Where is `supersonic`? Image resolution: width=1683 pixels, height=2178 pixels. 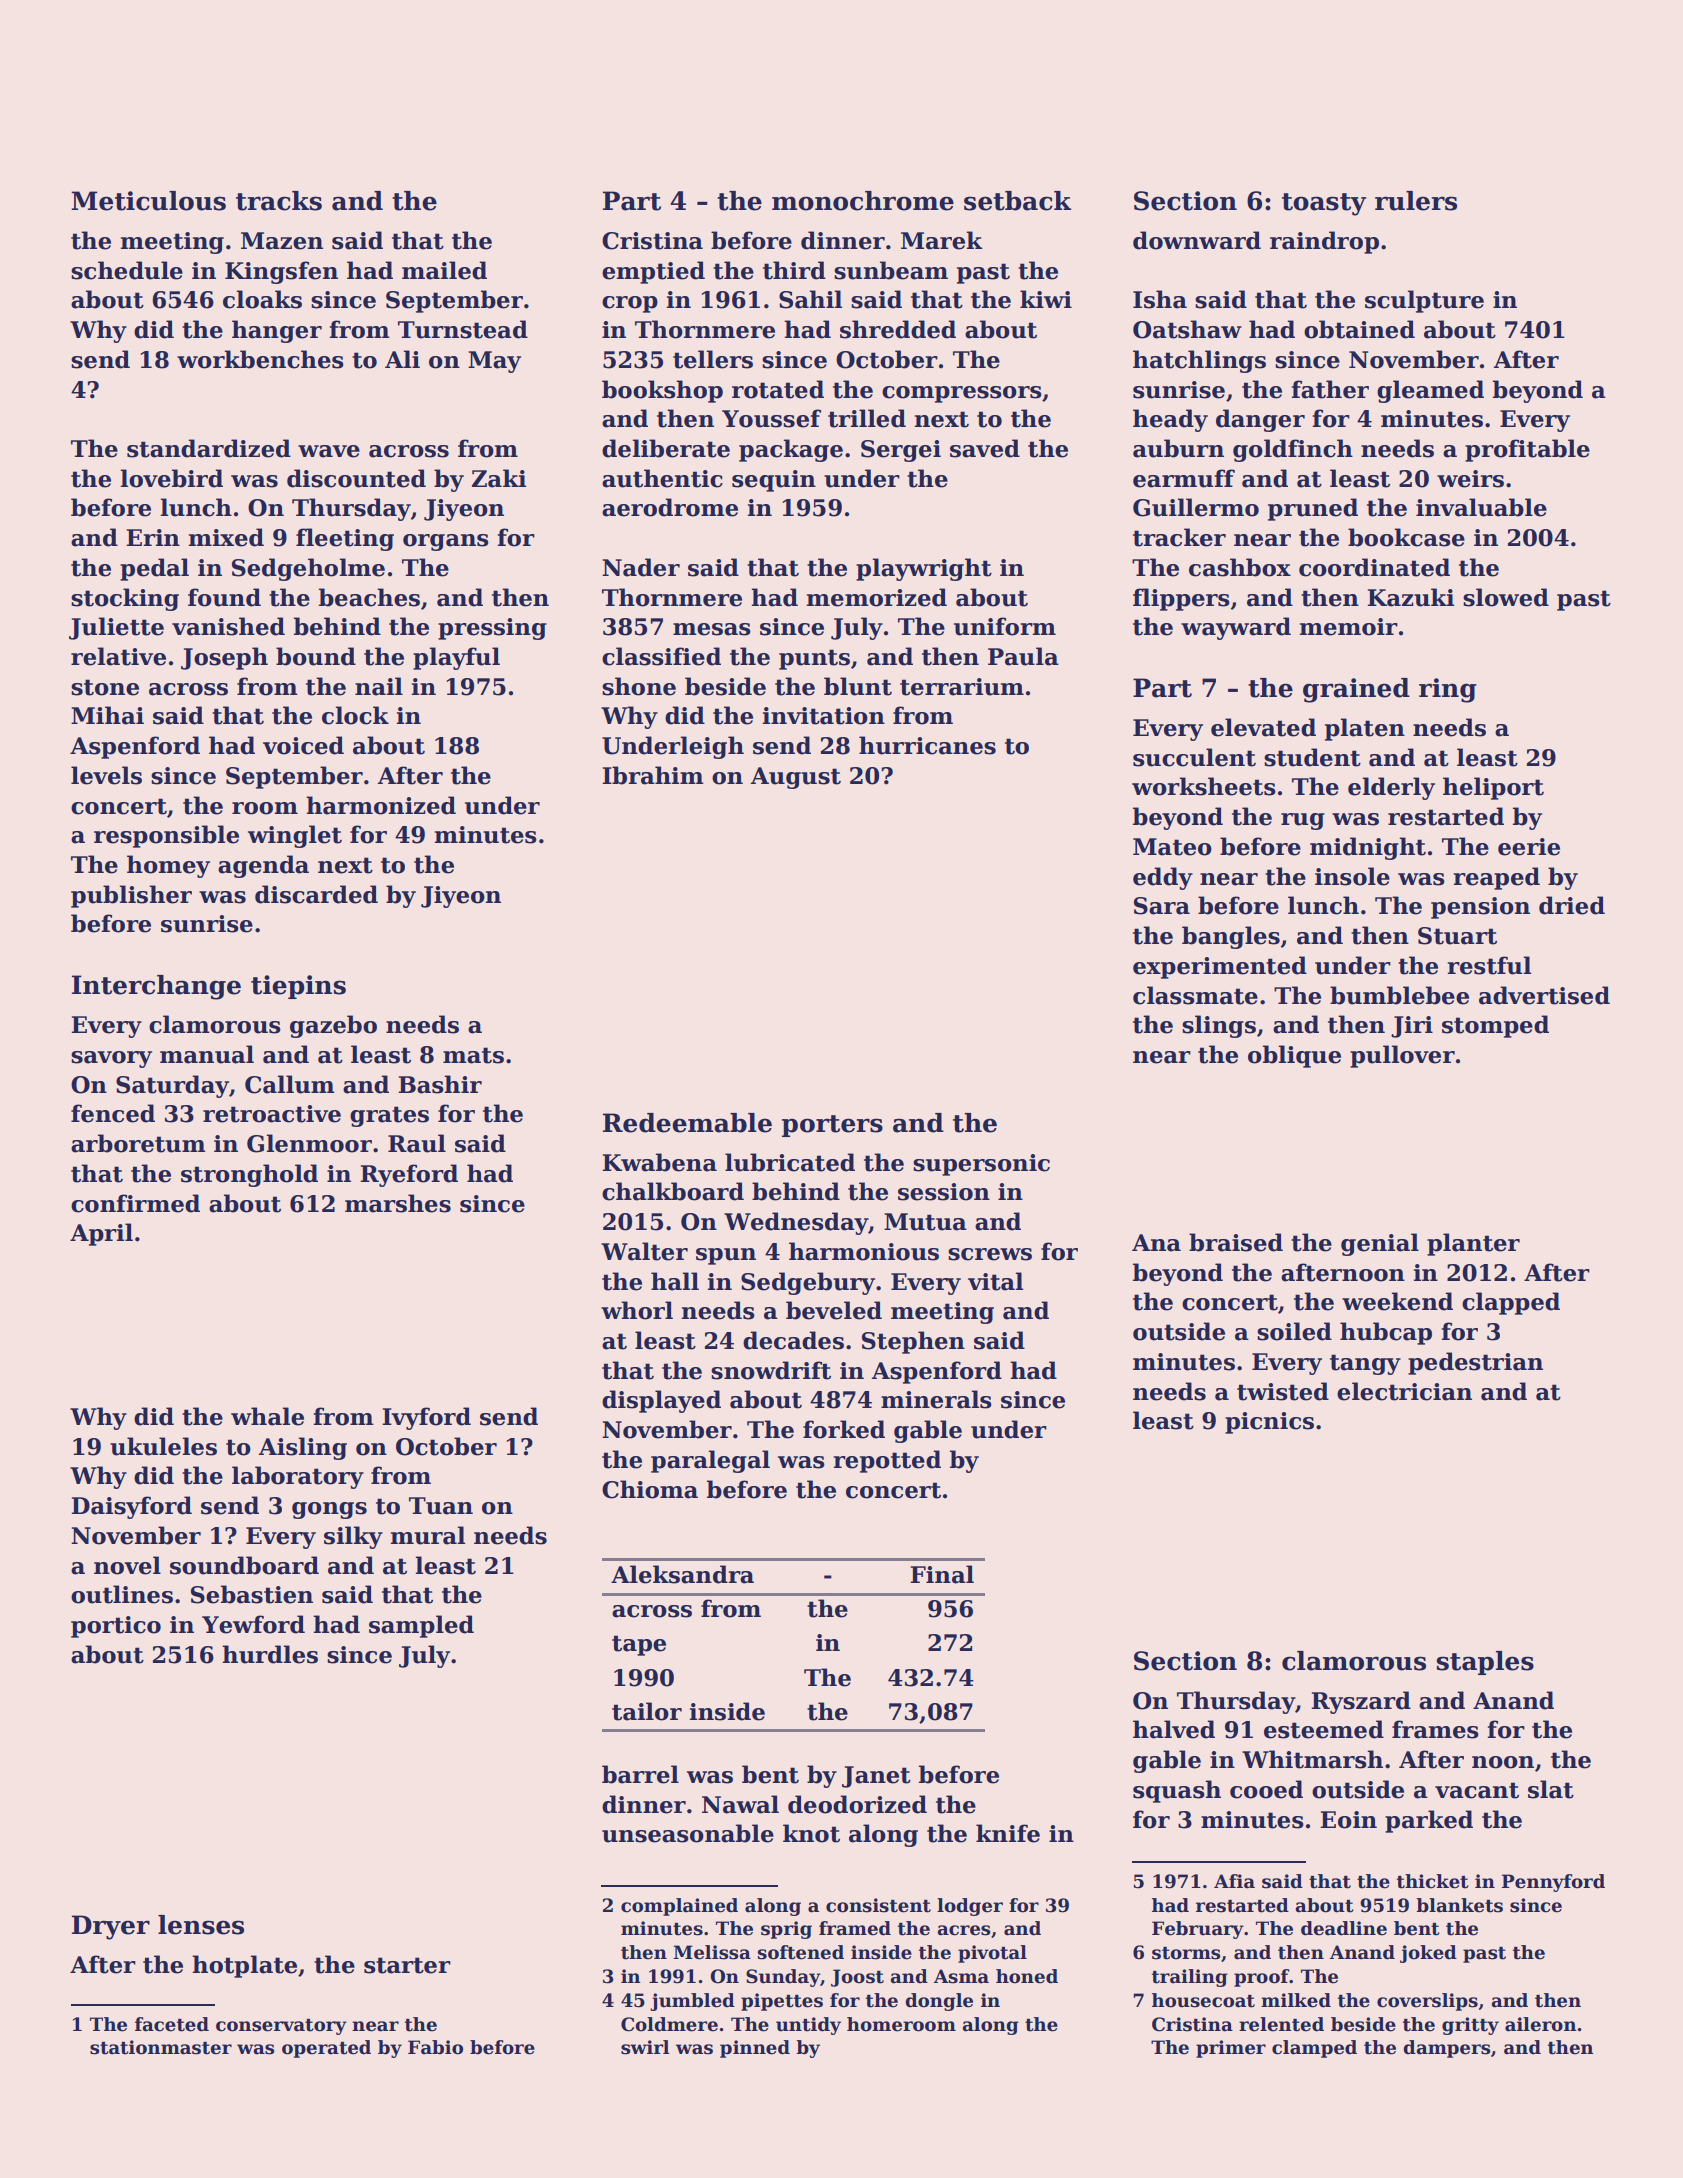 supersonic is located at coordinates (981, 1165).
